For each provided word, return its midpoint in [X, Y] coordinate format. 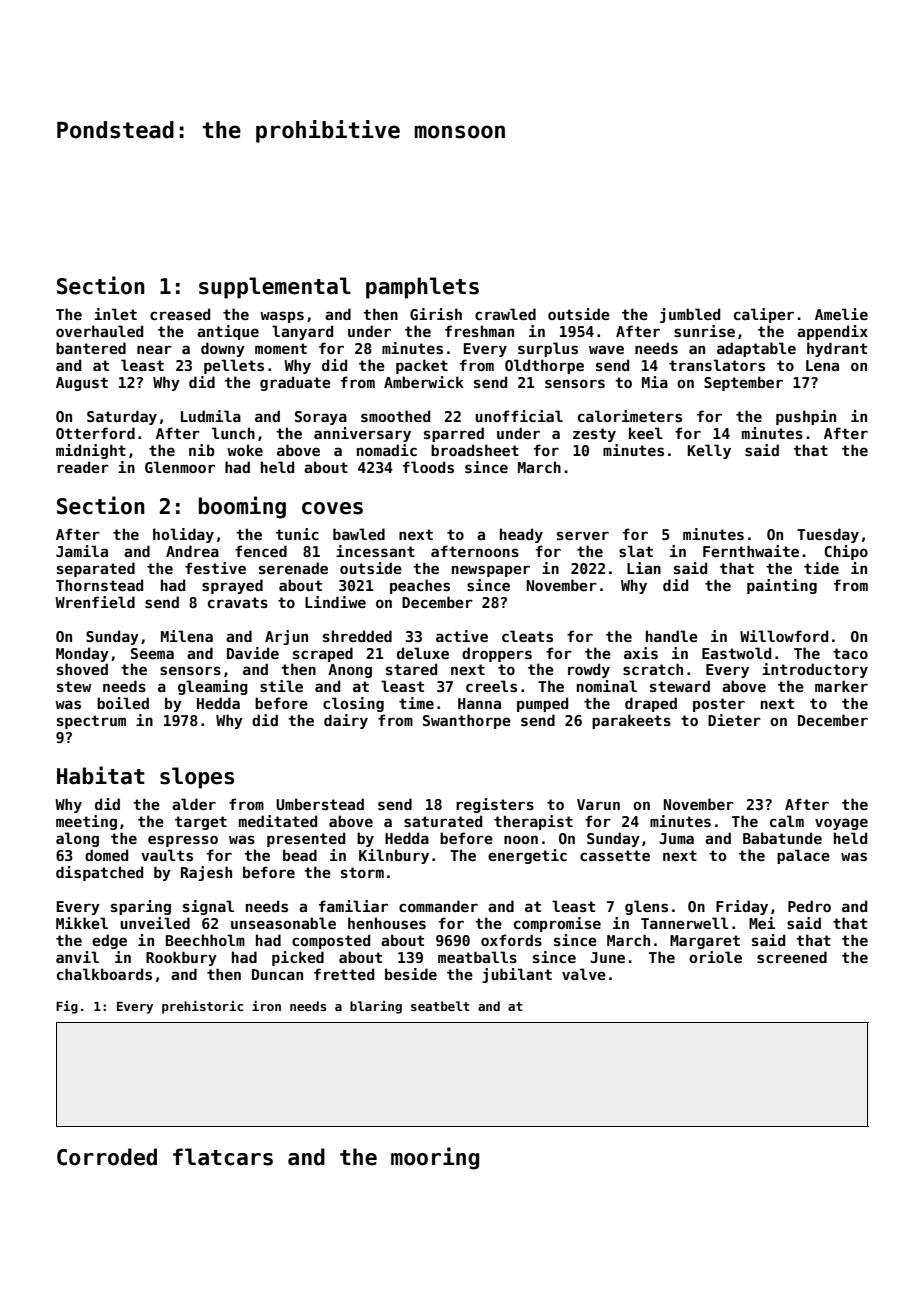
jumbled [690, 315]
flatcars [223, 1157]
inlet [115, 314]
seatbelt [440, 1006]
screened [792, 957]
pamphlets [422, 288]
